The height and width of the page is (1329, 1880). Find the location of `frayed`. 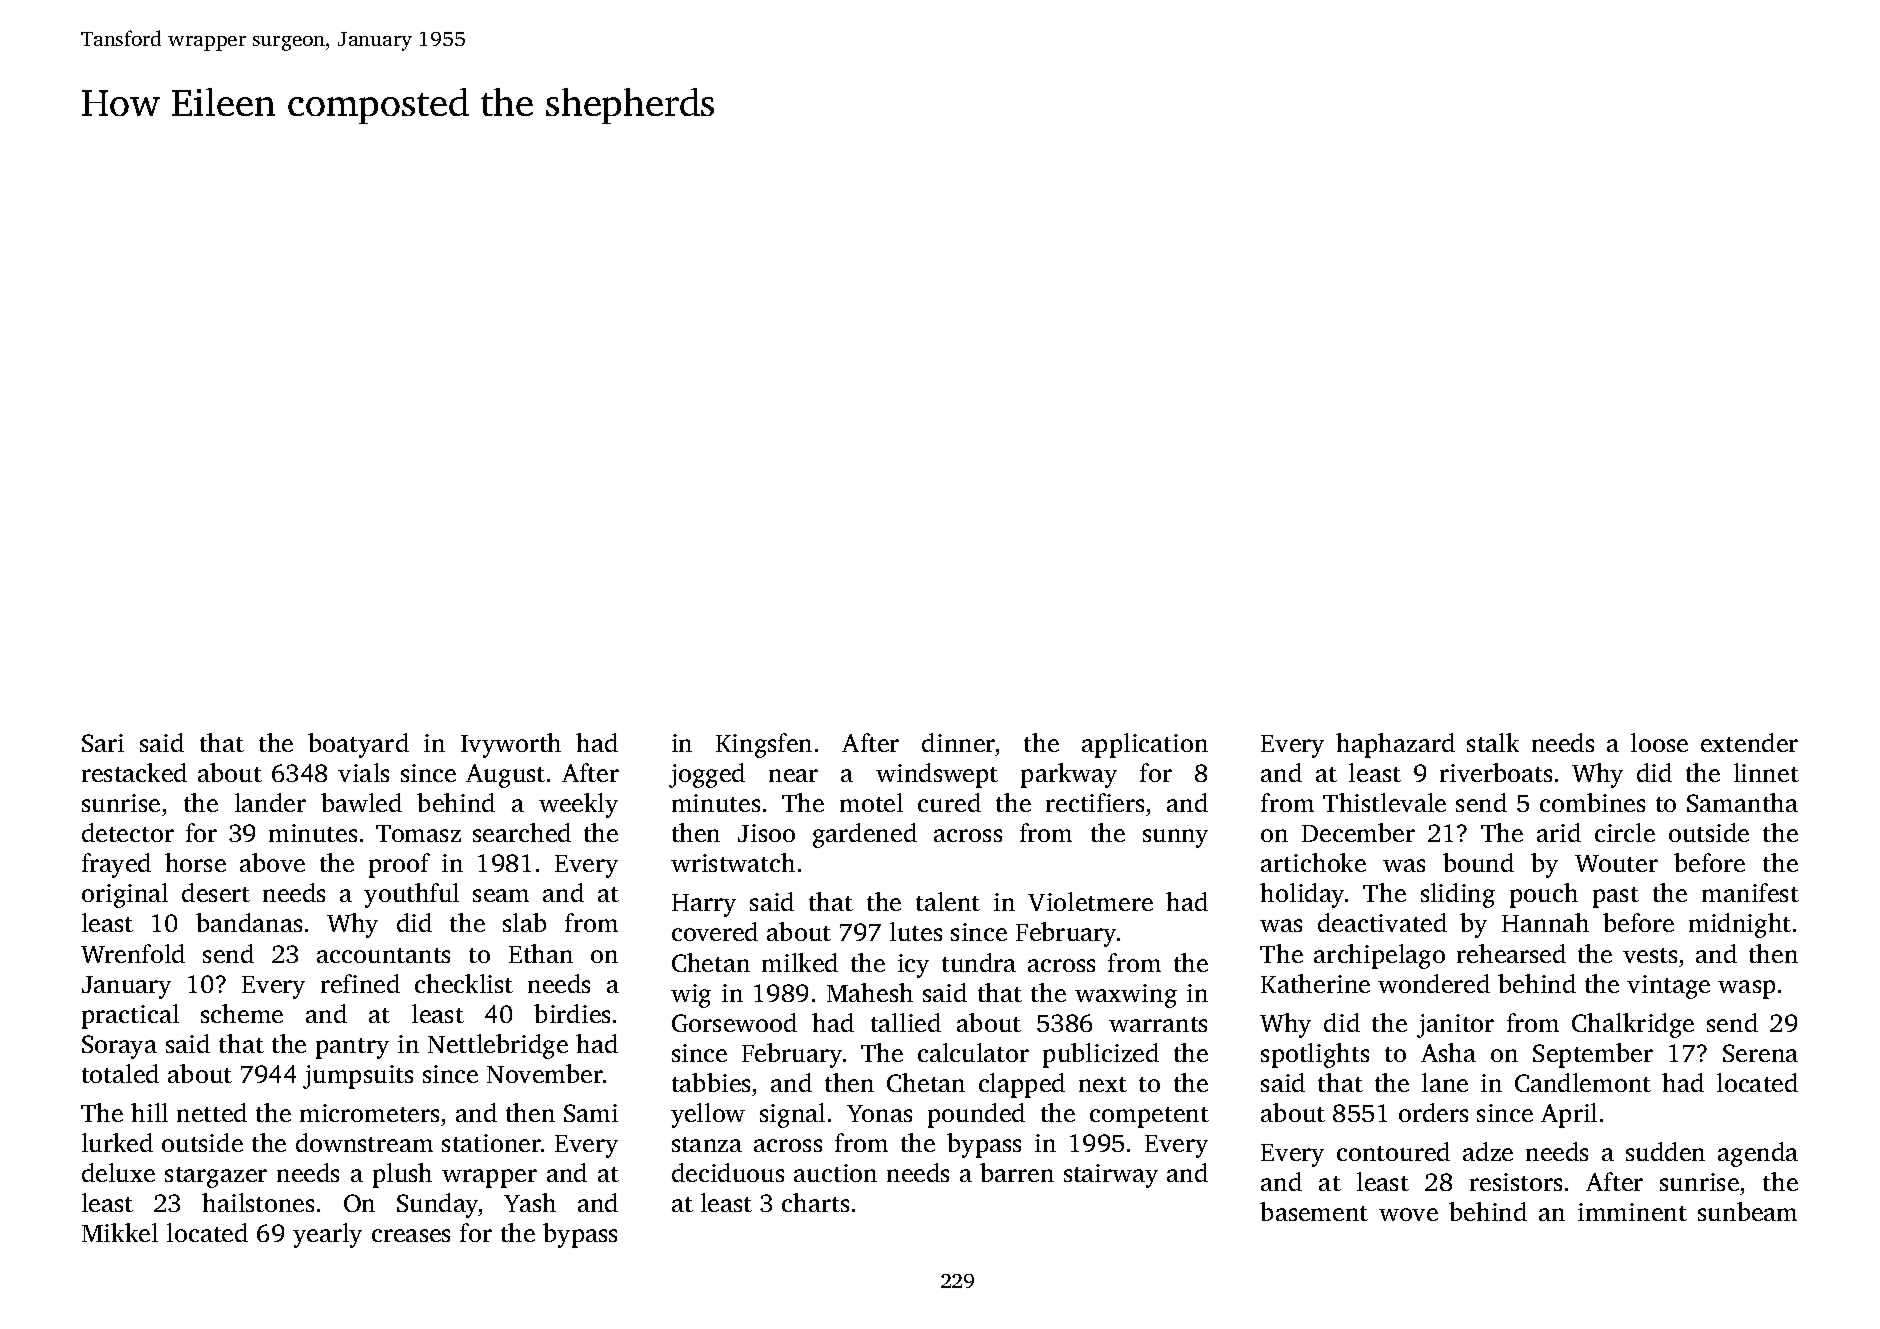

frayed is located at coordinates (116, 865).
